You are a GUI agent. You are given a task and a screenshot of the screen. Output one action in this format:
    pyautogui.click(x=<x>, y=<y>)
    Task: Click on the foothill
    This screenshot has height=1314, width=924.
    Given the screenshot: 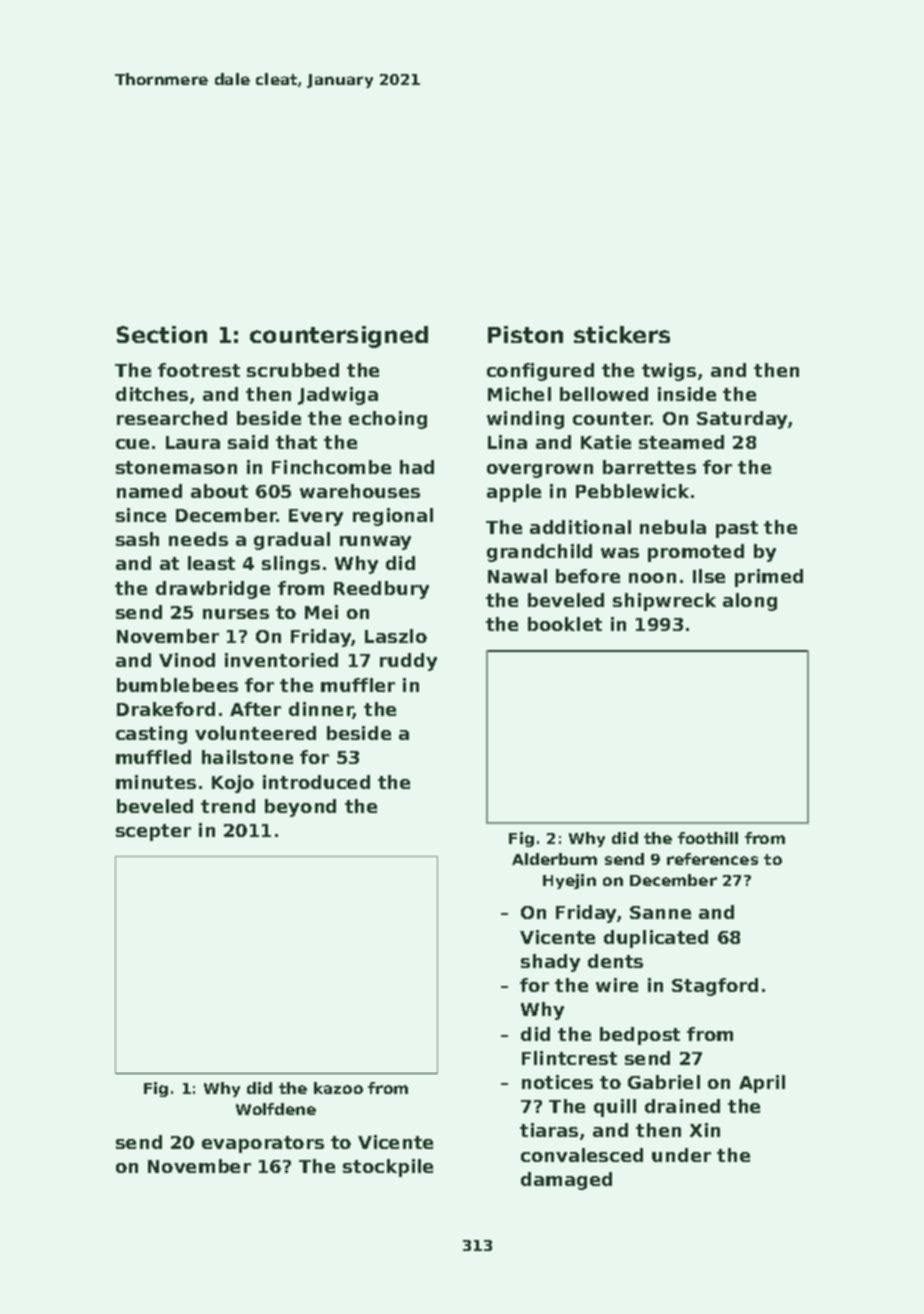 What is the action you would take?
    pyautogui.click(x=708, y=838)
